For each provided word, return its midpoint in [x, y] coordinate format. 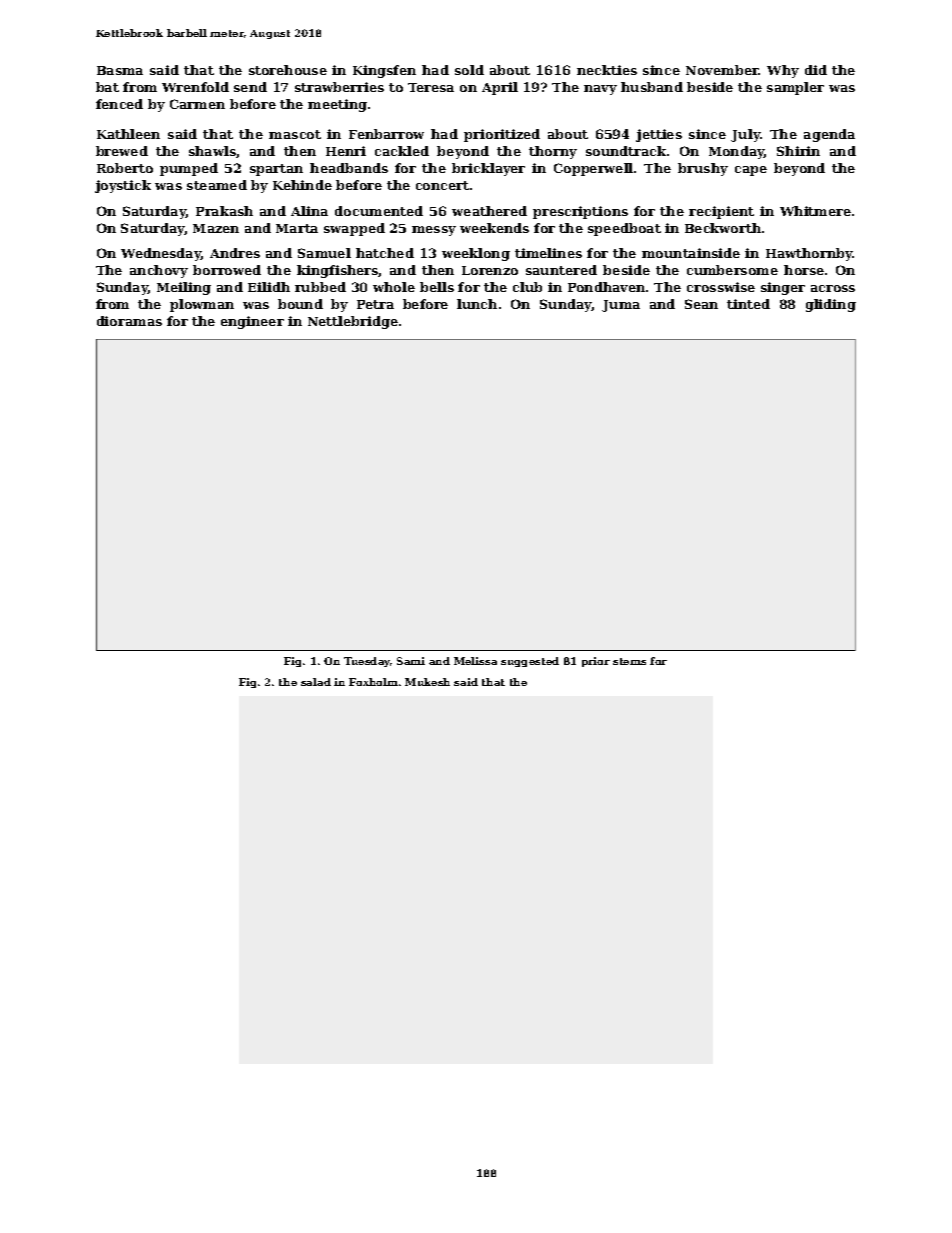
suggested [530, 662]
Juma [621, 306]
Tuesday [367, 662]
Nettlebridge [353, 322]
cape [751, 171]
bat [107, 87]
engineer [252, 322]
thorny [553, 152]
